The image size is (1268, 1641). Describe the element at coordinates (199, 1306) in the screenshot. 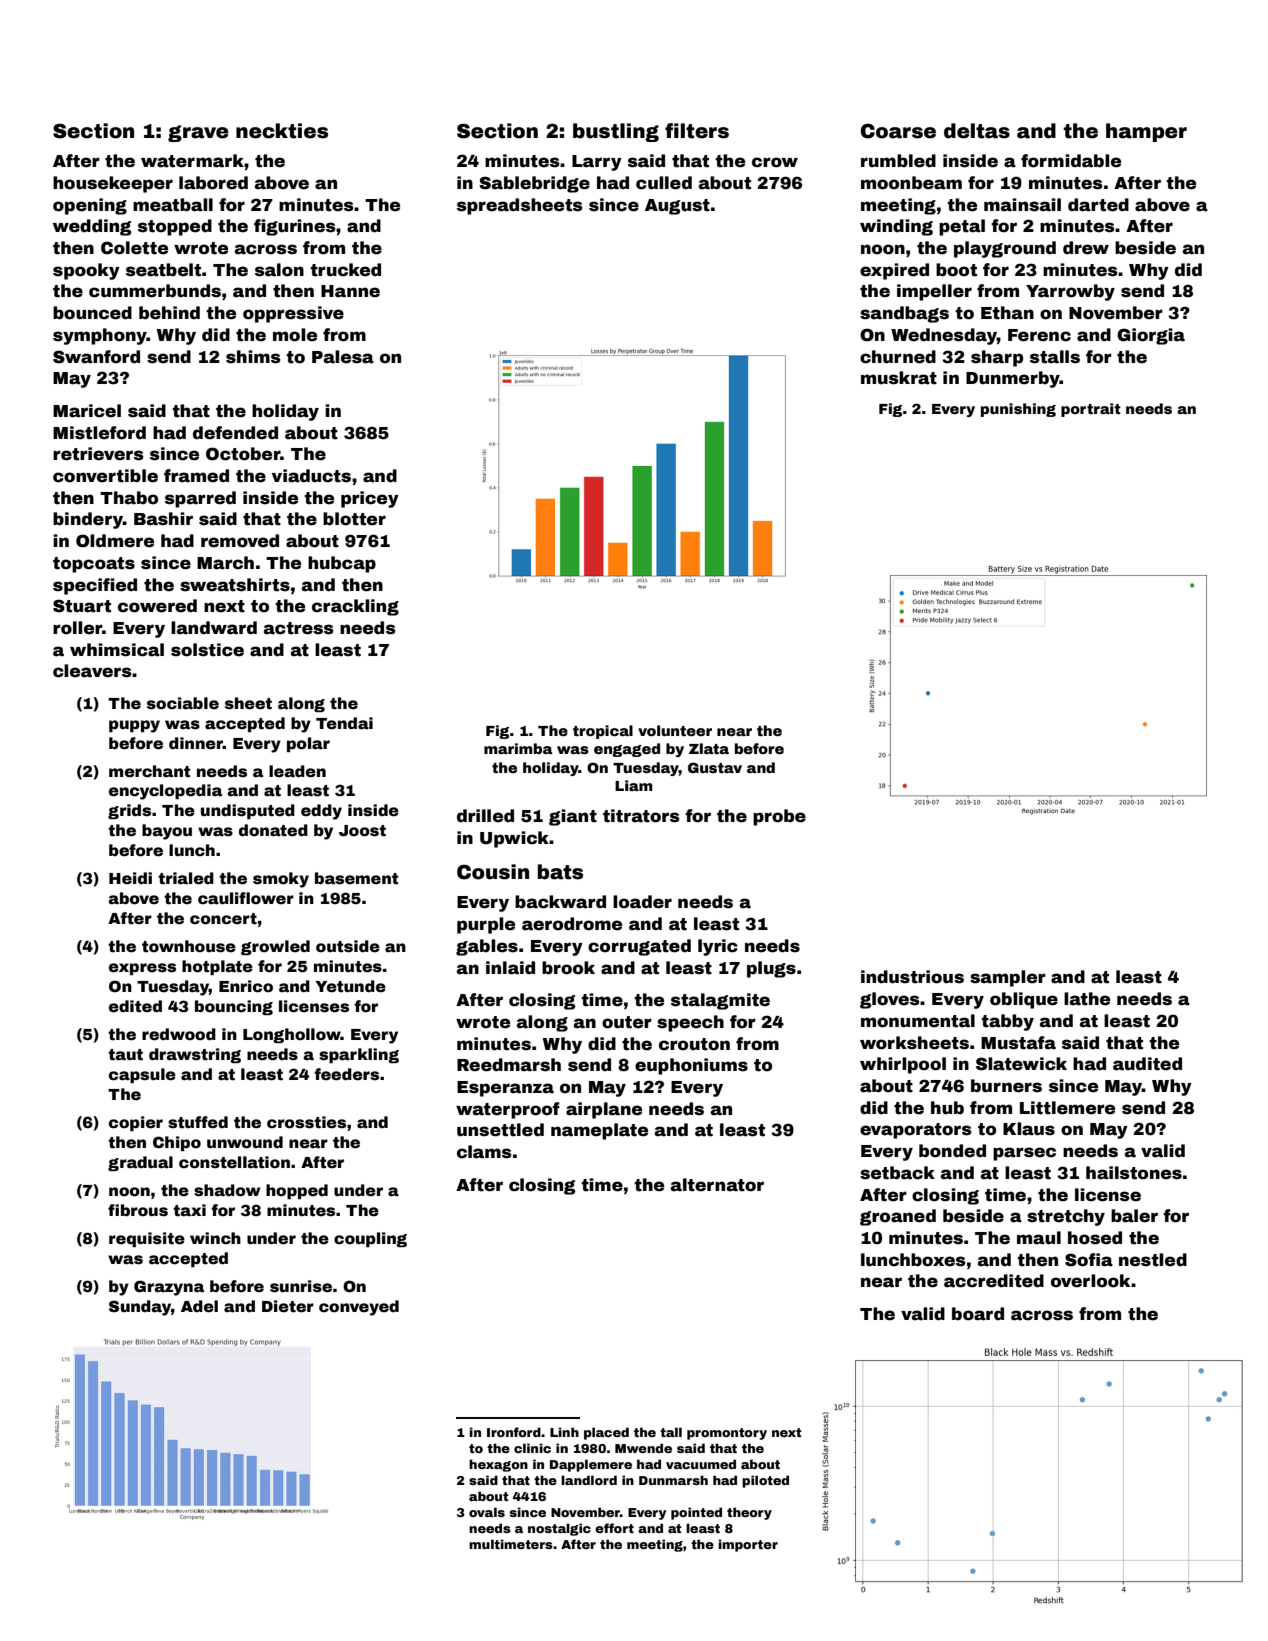

I see `Adel` at that location.
